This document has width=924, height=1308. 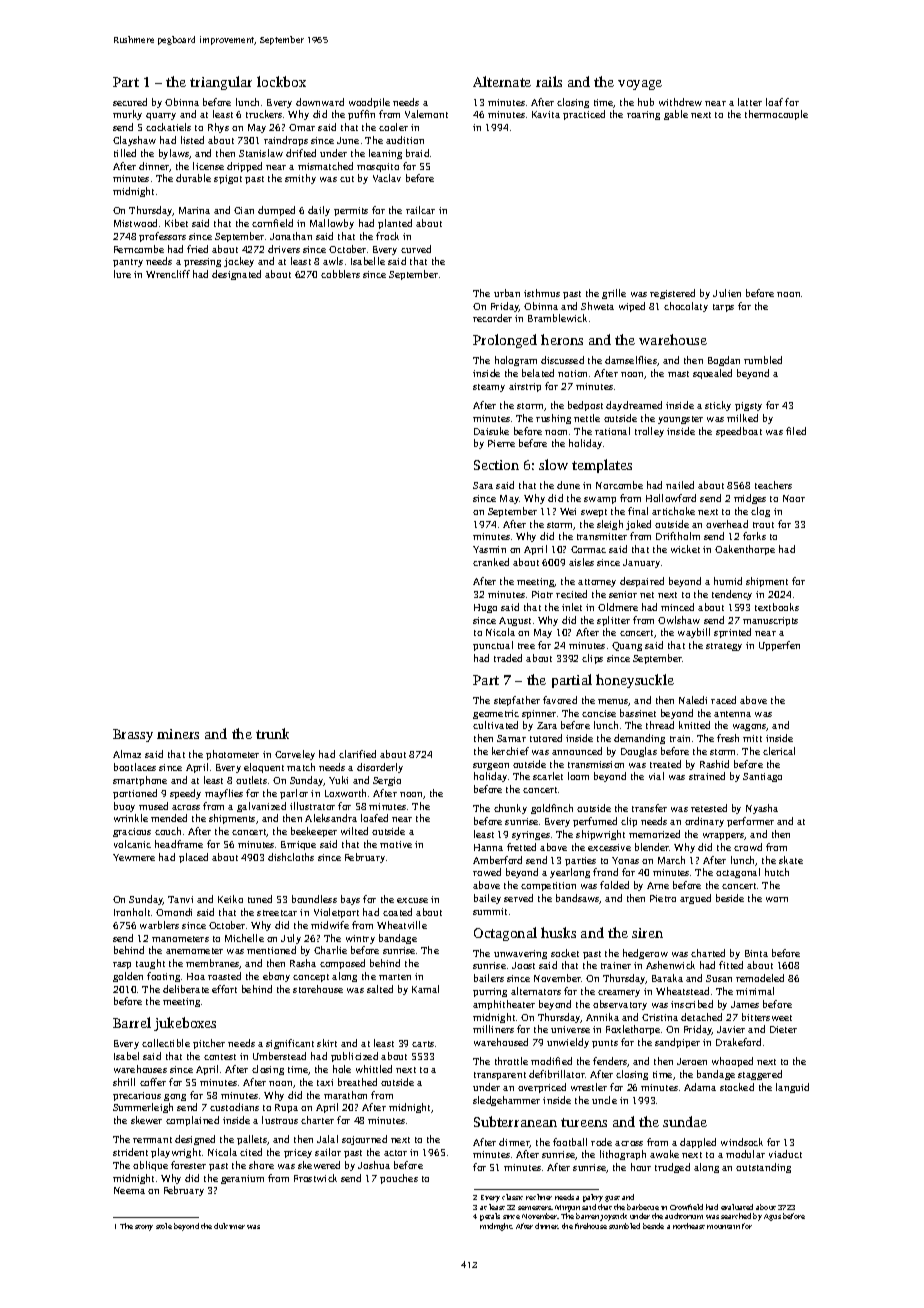 I want to click on voyage, so click(x=640, y=85).
